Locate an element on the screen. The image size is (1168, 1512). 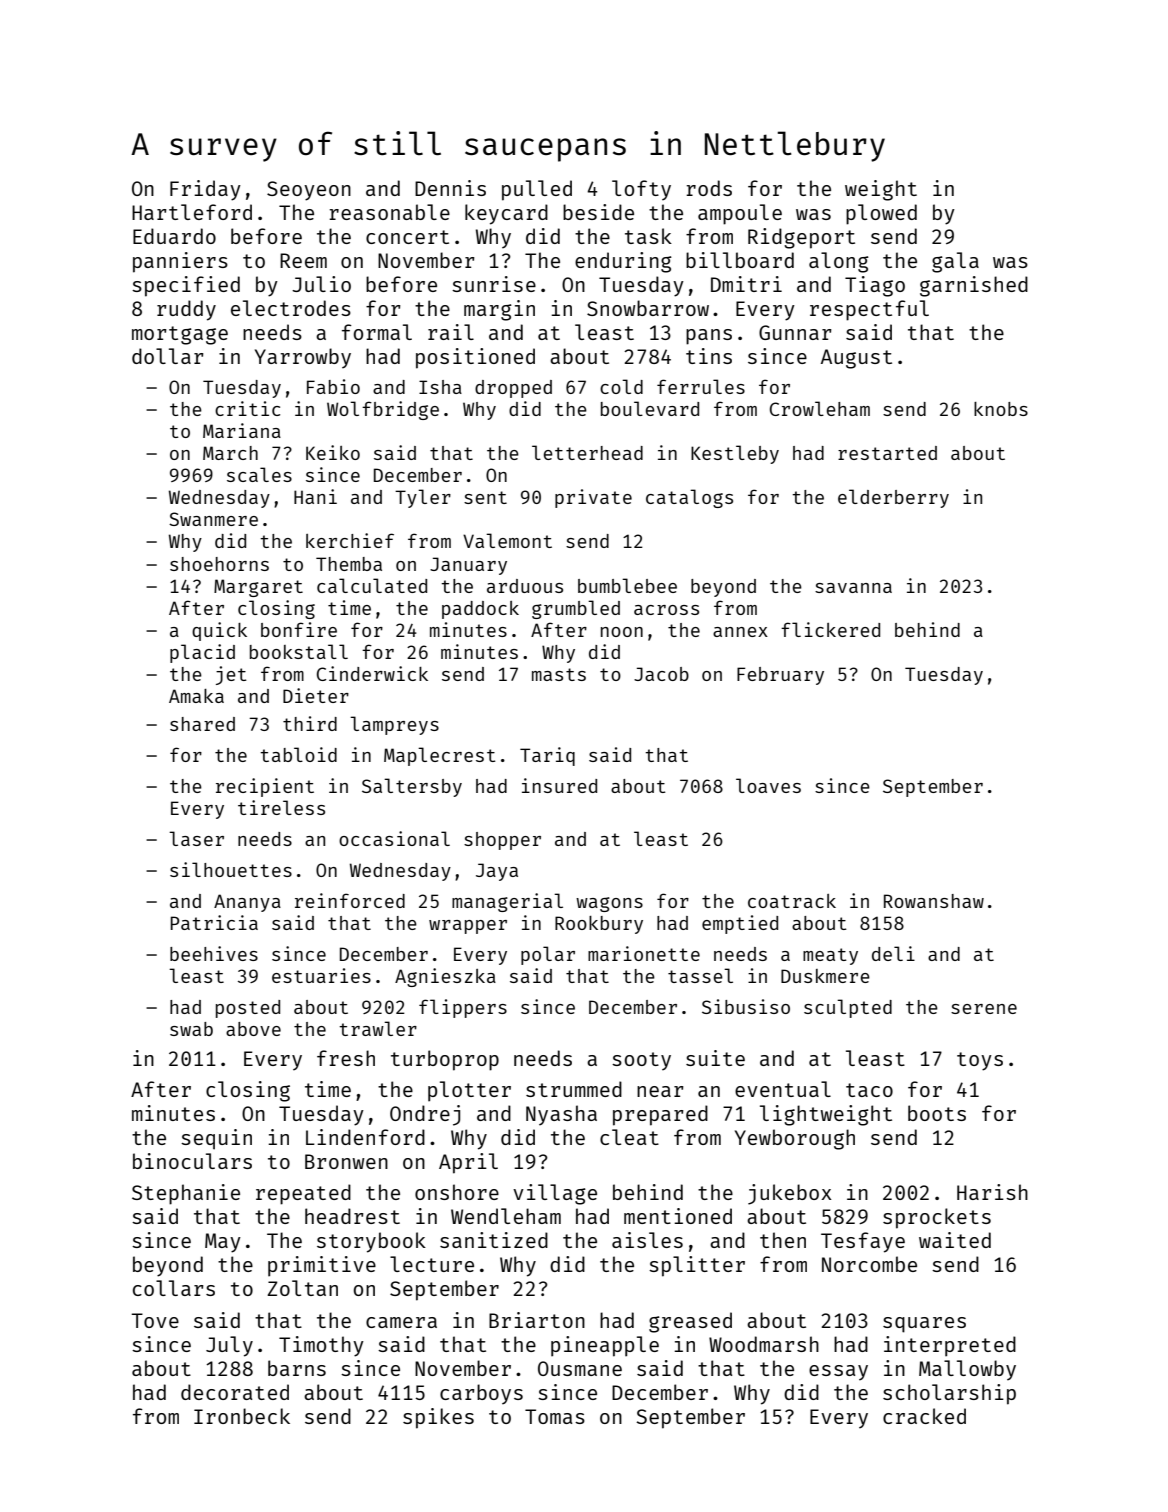
Duskmere is located at coordinates (825, 976).
